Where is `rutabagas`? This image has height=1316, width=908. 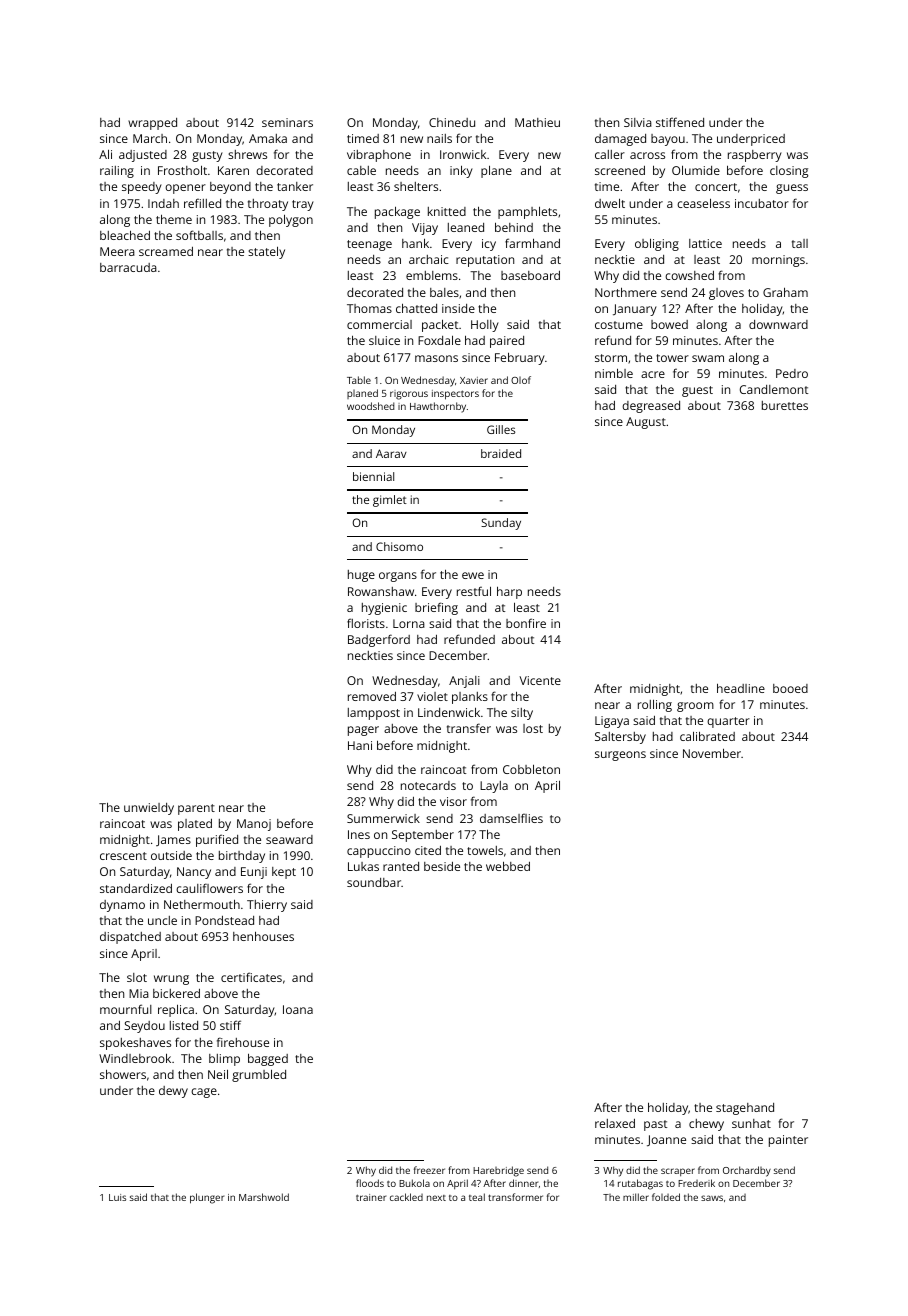
rutabagas is located at coordinates (640, 1184).
